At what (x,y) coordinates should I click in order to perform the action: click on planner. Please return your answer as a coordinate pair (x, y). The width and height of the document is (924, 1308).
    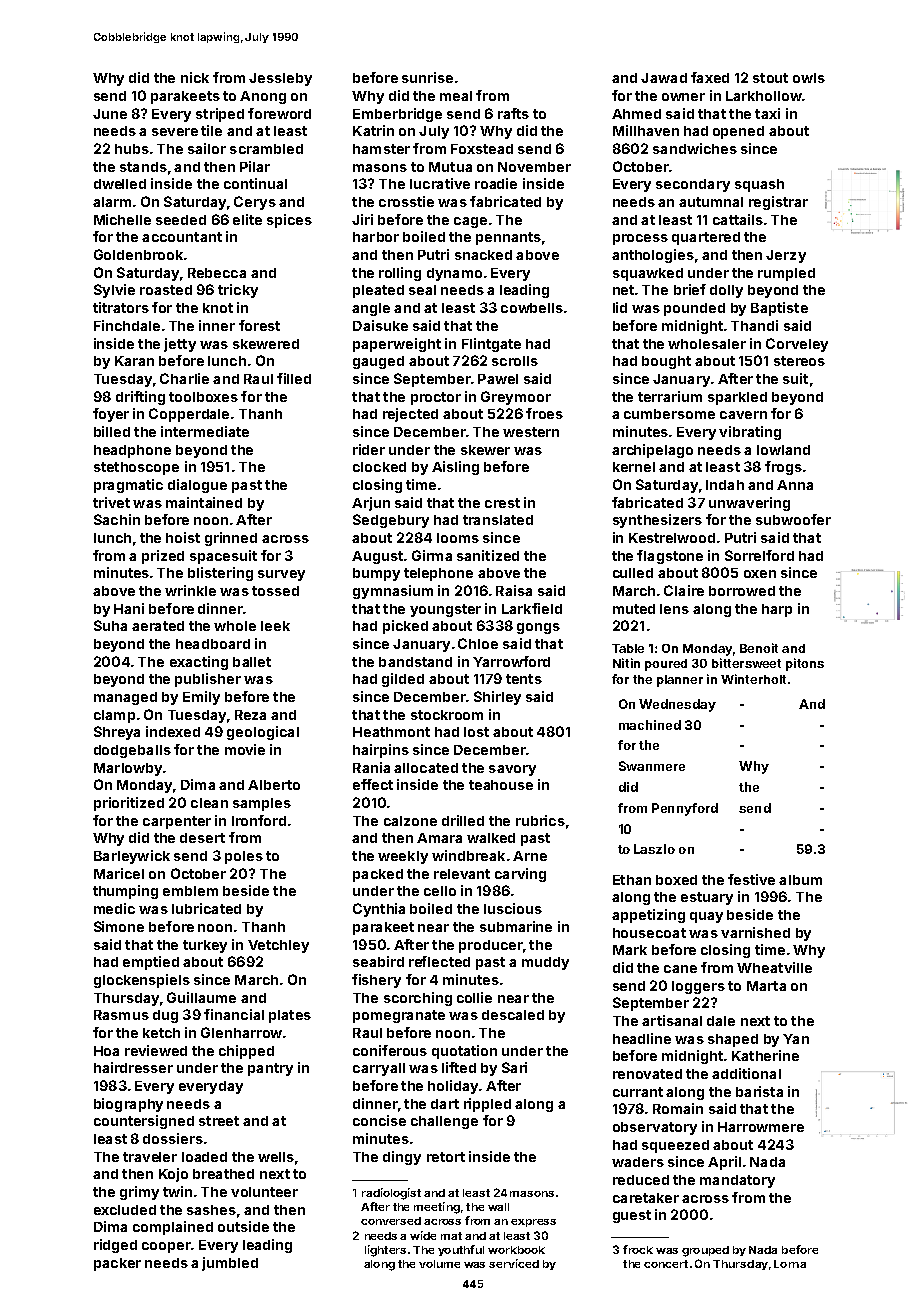
    Looking at the image, I should click on (680, 681).
